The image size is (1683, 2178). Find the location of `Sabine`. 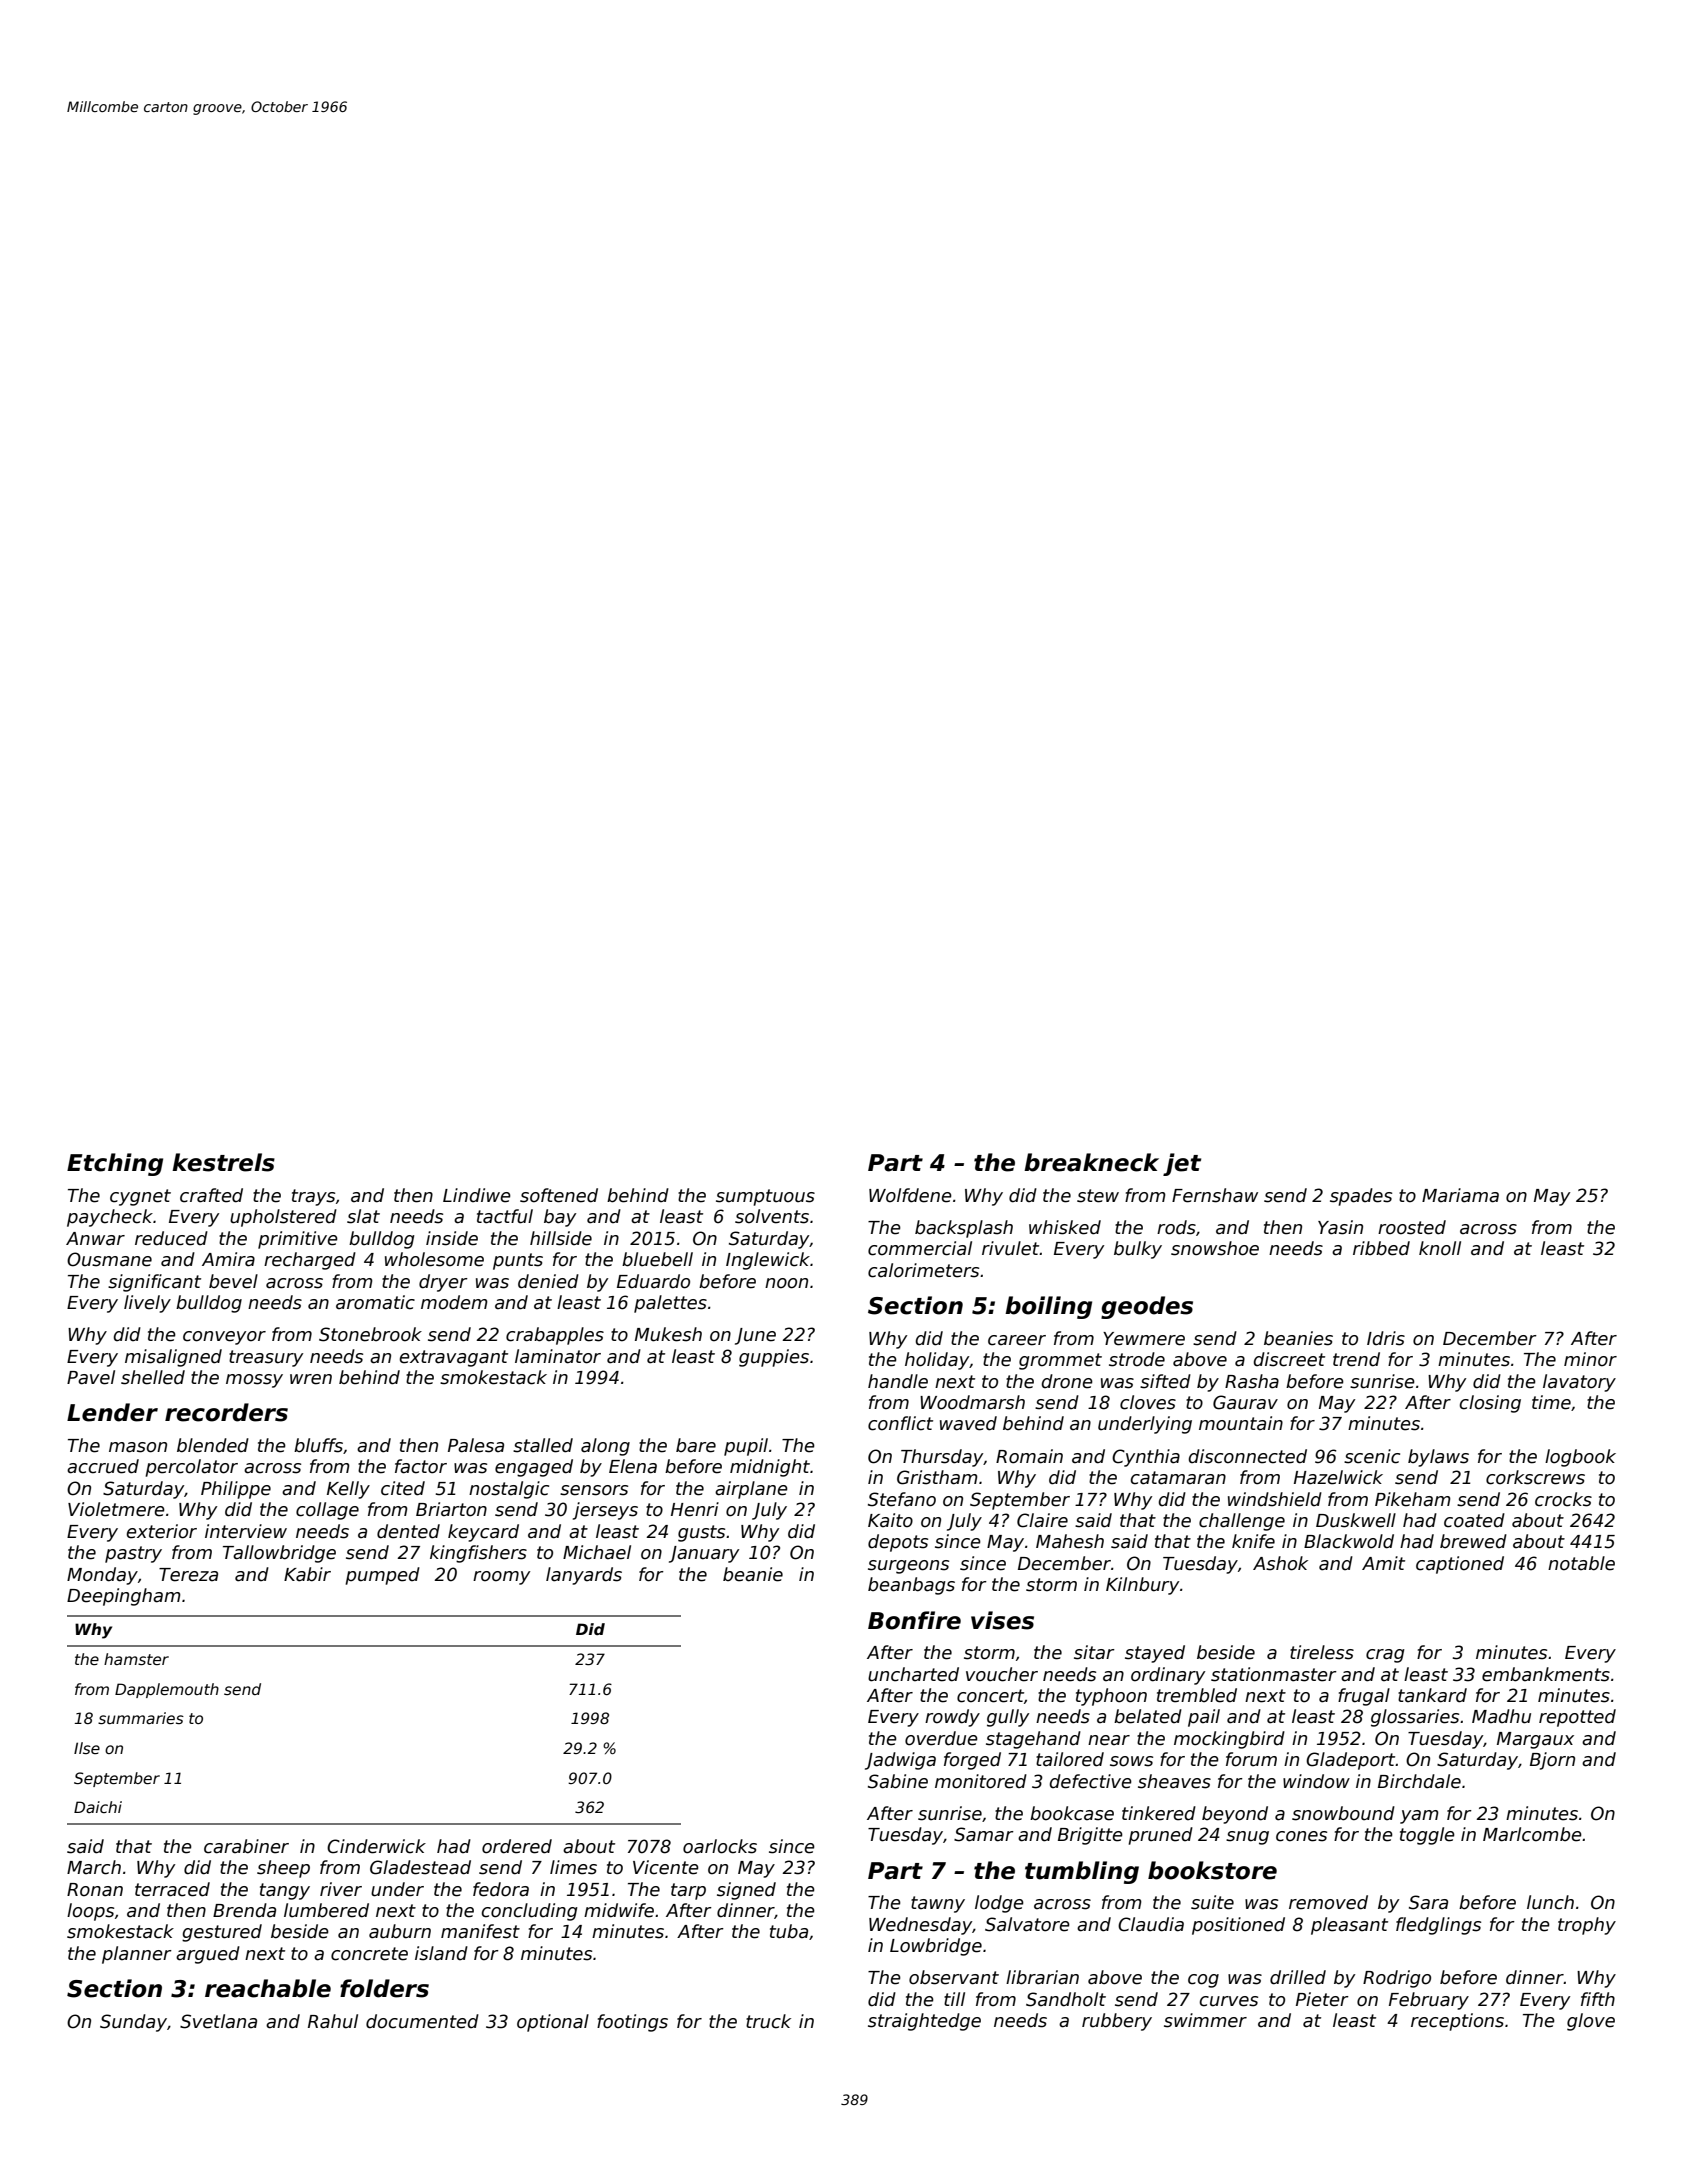

Sabine is located at coordinates (898, 1781).
